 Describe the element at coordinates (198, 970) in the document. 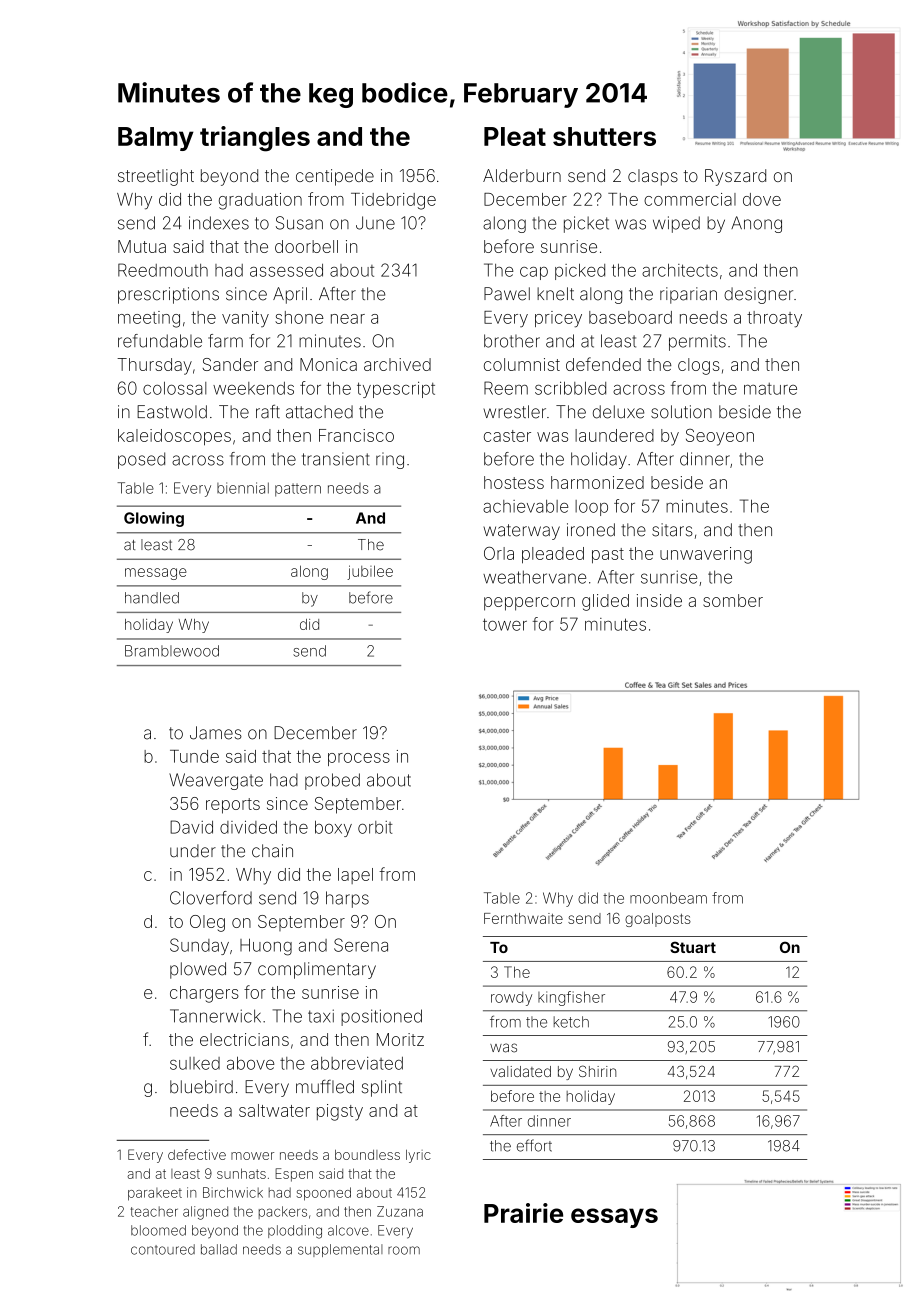

I see `plowed` at that location.
